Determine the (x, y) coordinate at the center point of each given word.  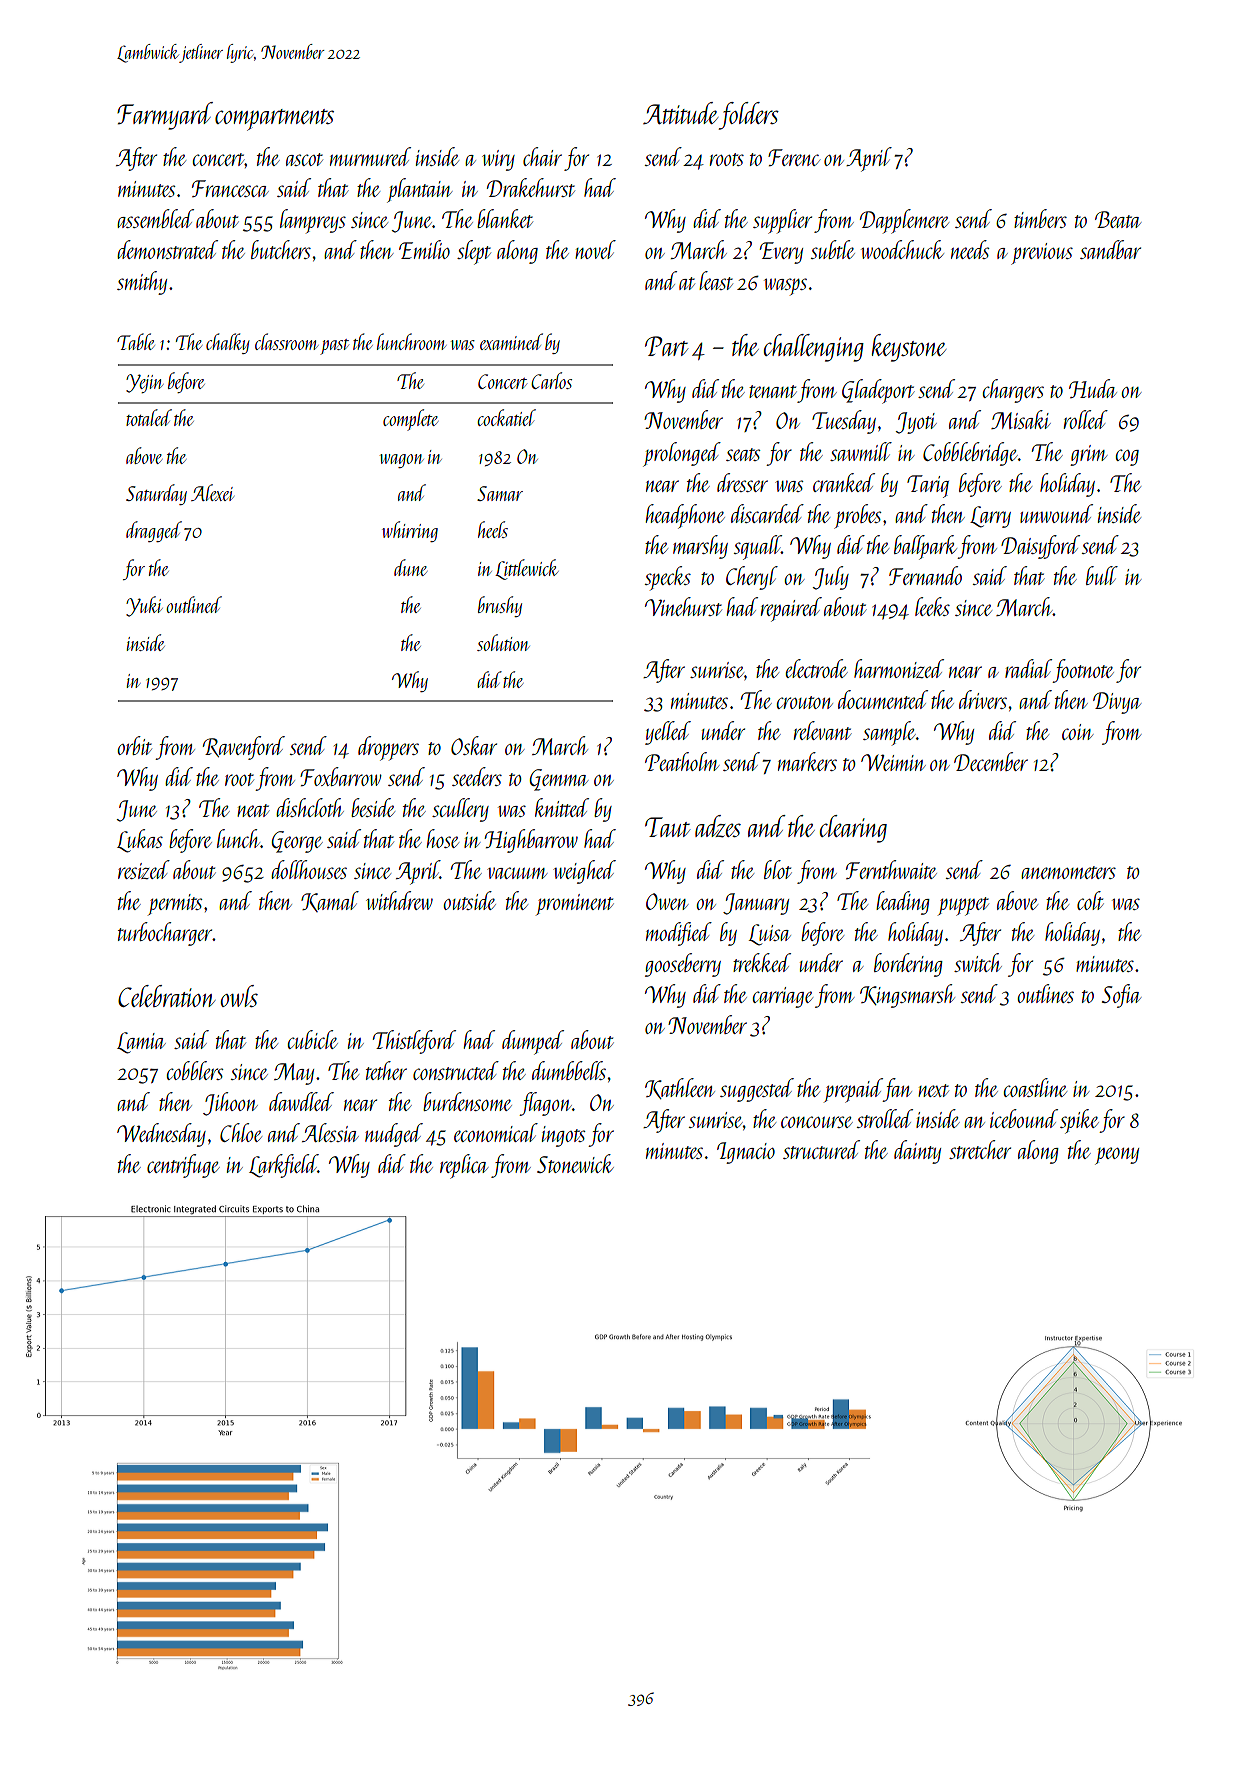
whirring (410, 531)
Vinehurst (683, 606)
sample (889, 733)
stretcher (980, 1149)
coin (1077, 732)
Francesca (230, 188)
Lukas (140, 841)
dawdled (301, 1101)
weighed (584, 872)
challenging (814, 348)
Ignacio (746, 1153)
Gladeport (878, 391)
